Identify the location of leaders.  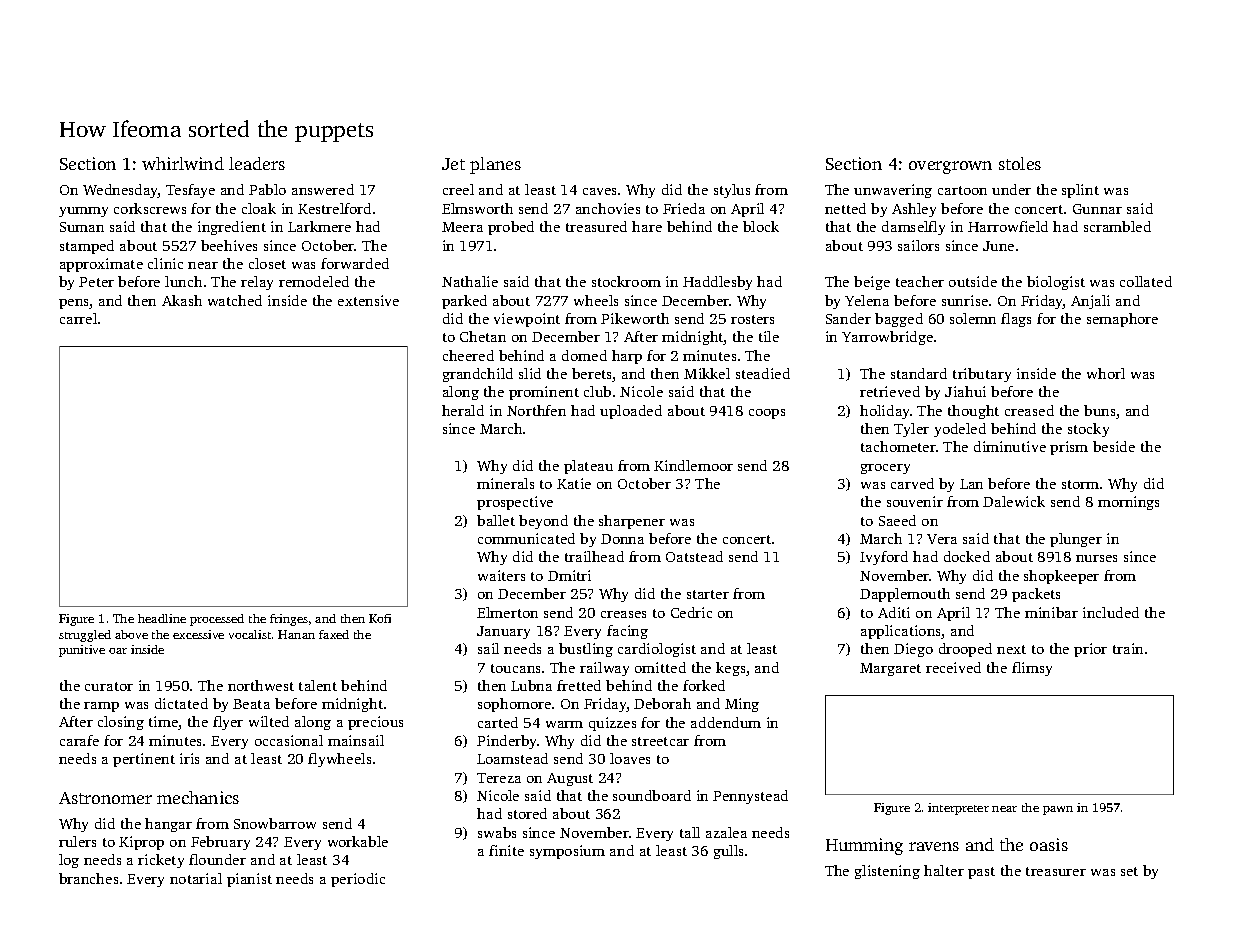
(257, 163).
